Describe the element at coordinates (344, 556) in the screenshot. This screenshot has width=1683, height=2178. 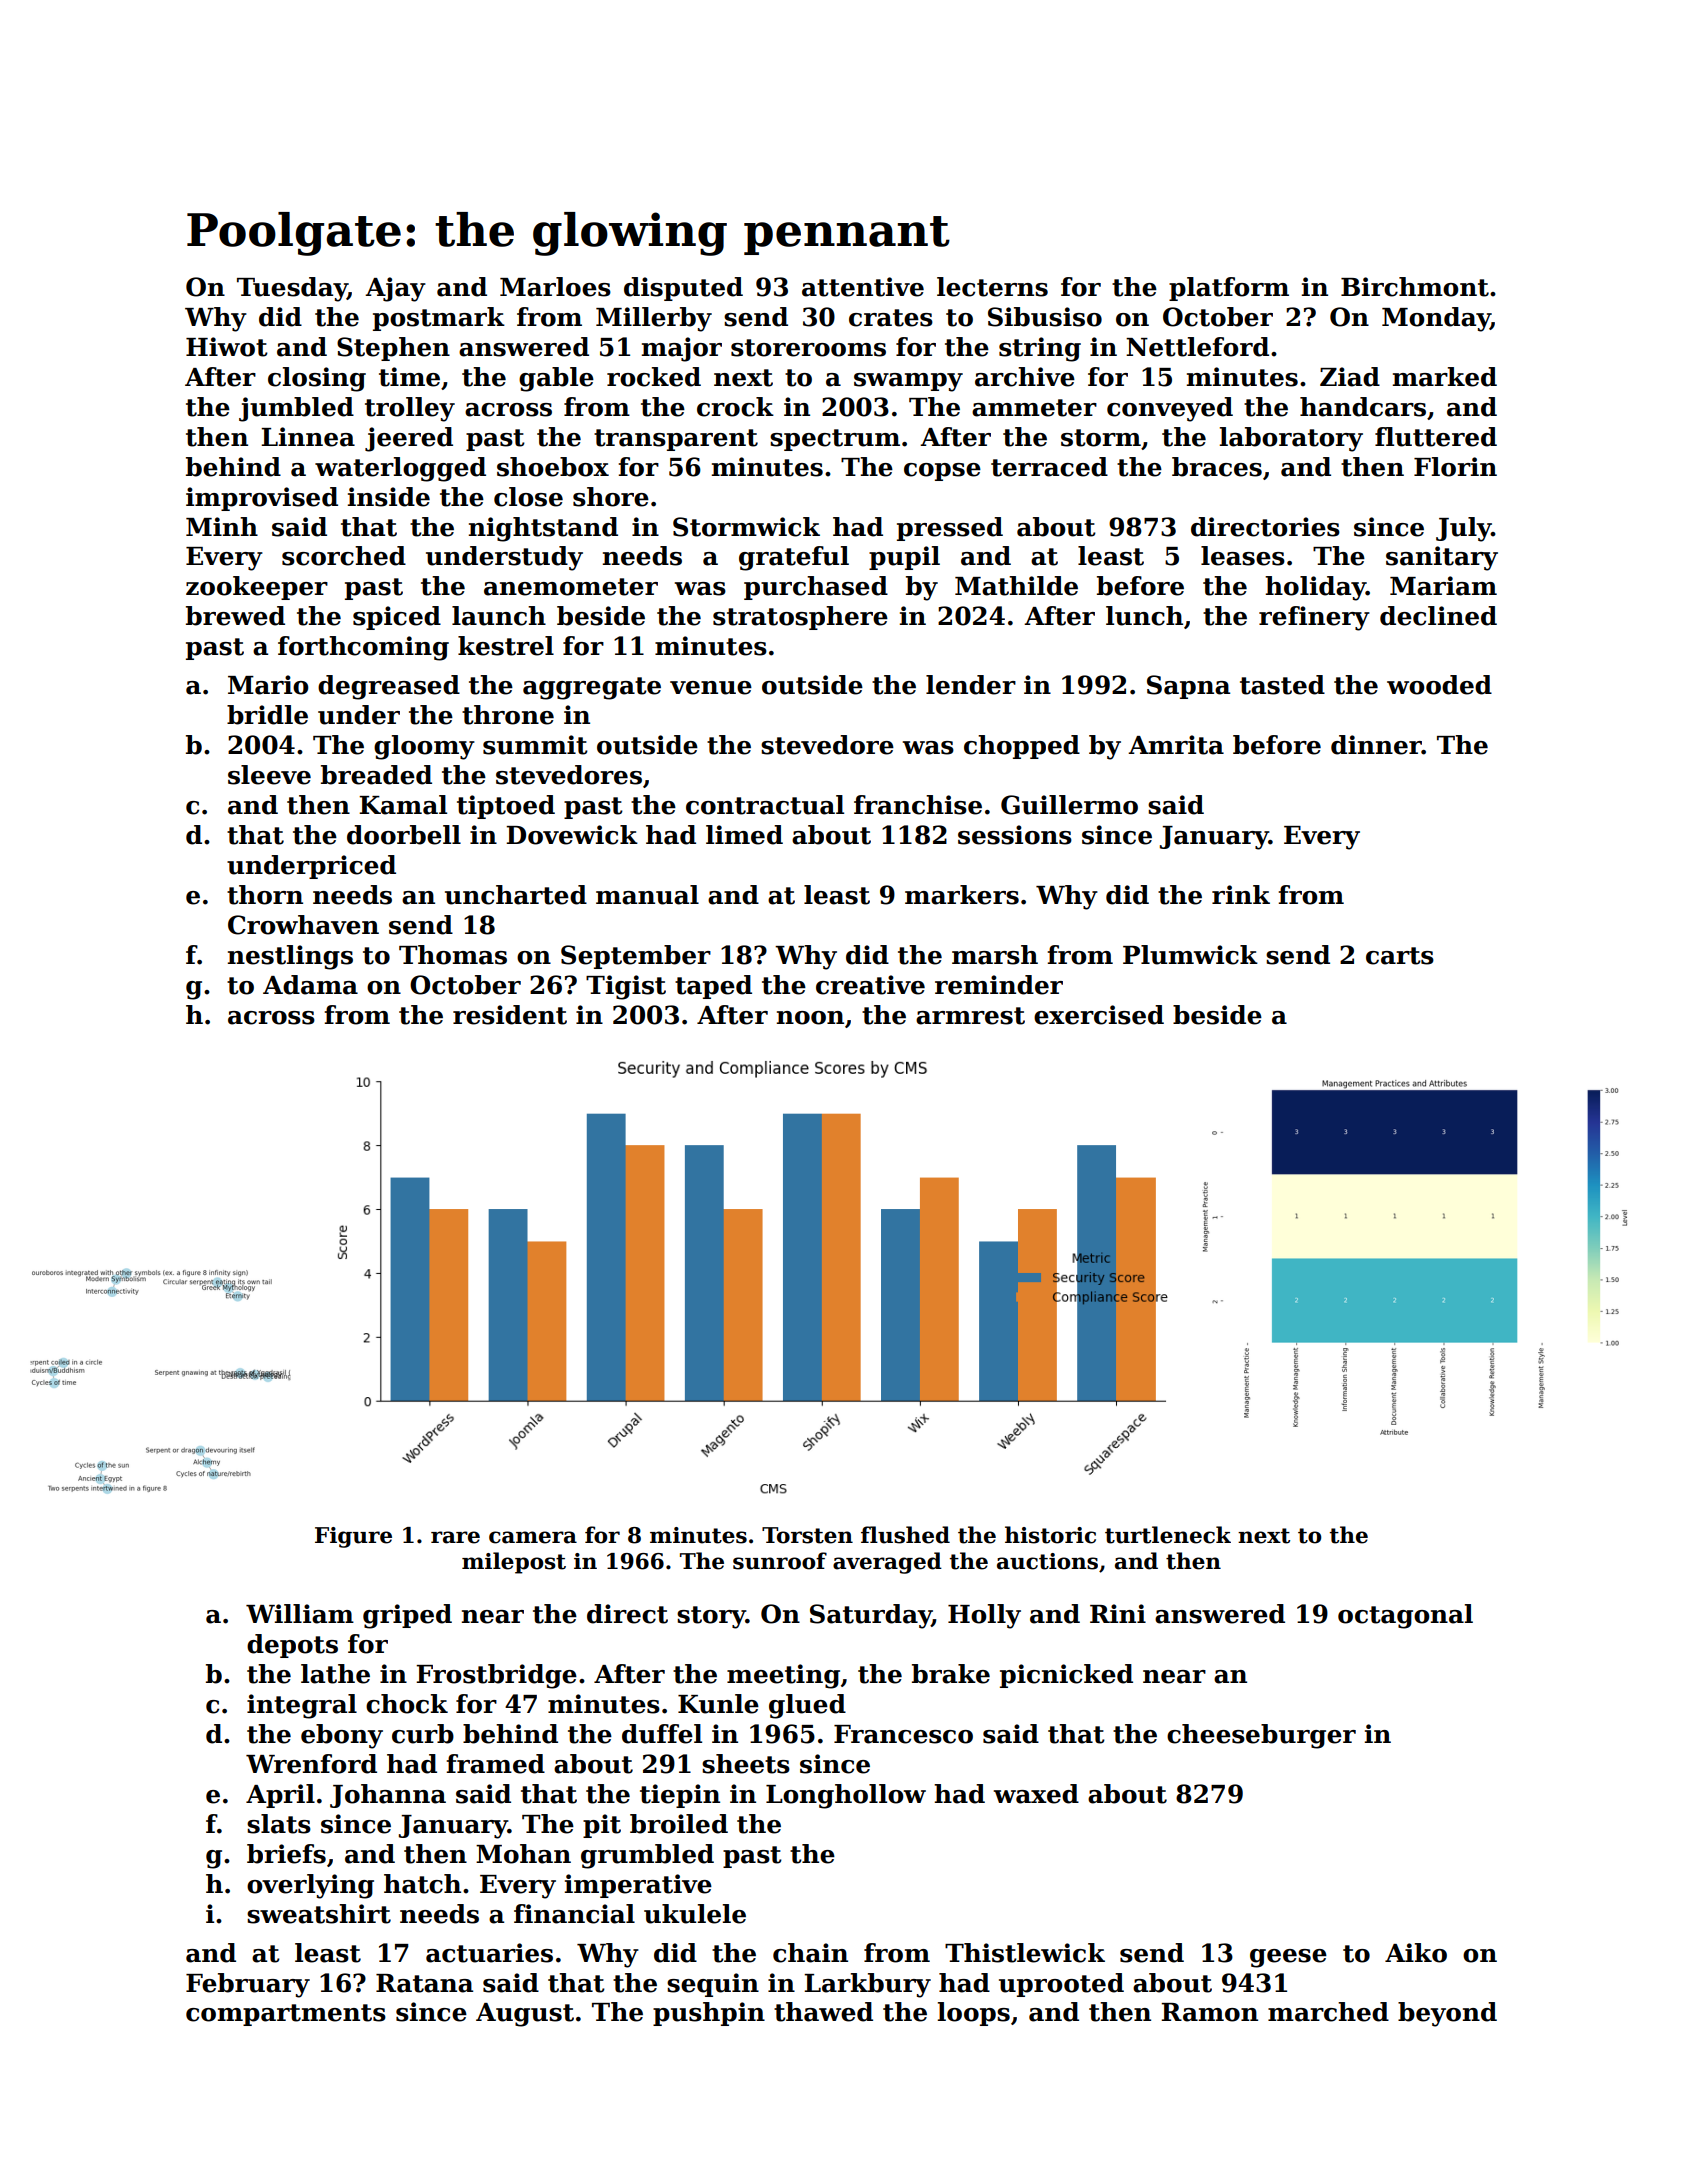
I see `scorched` at that location.
